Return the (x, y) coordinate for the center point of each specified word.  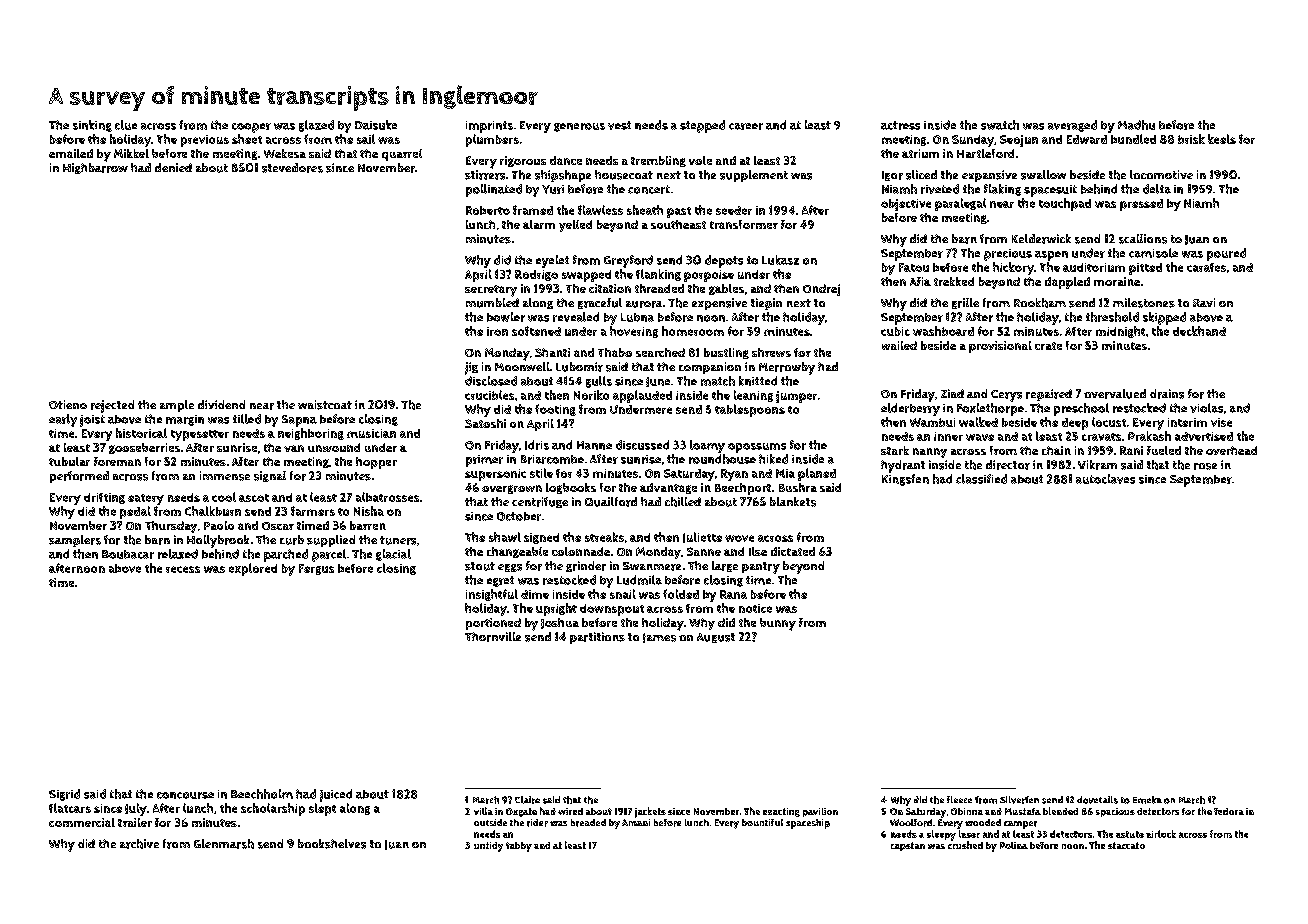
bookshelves (332, 844)
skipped (1164, 318)
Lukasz (780, 260)
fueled (1164, 450)
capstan (908, 846)
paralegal (960, 204)
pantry (761, 568)
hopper (376, 463)
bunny (778, 624)
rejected (112, 406)
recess (183, 569)
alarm (539, 224)
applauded (642, 396)
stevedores (292, 168)
